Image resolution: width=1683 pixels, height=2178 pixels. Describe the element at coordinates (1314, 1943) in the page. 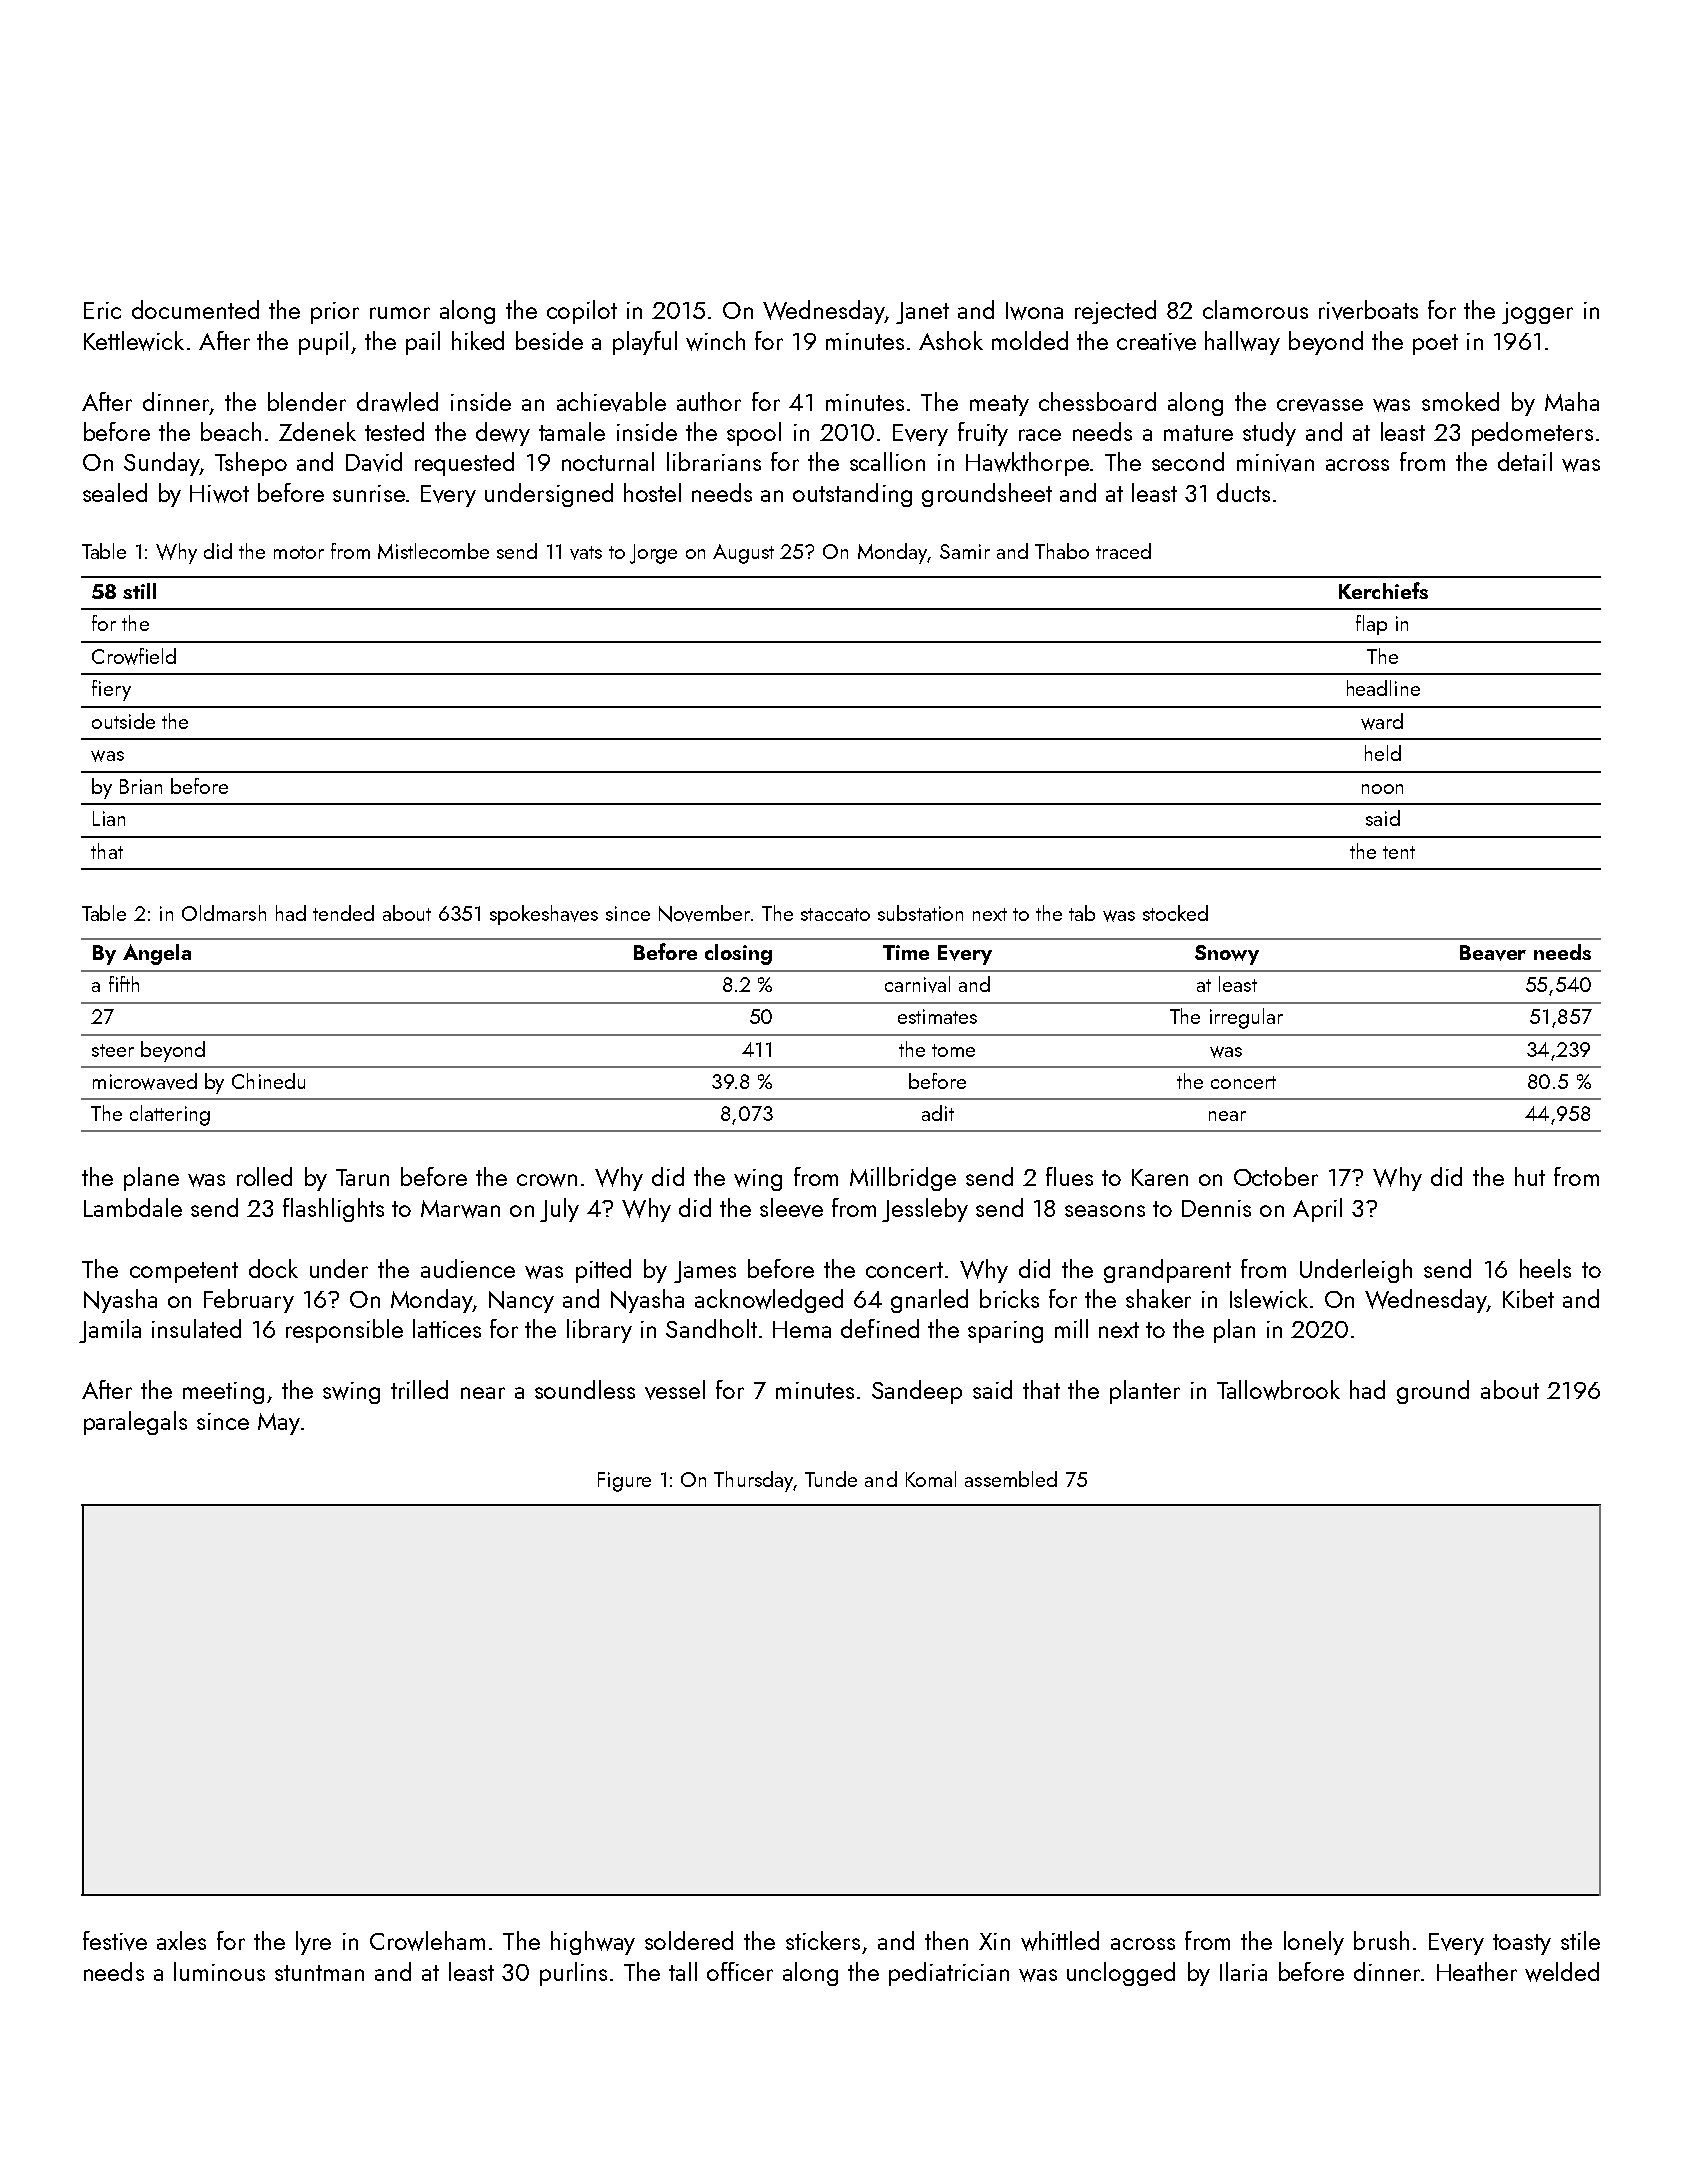

I see `lonely` at that location.
